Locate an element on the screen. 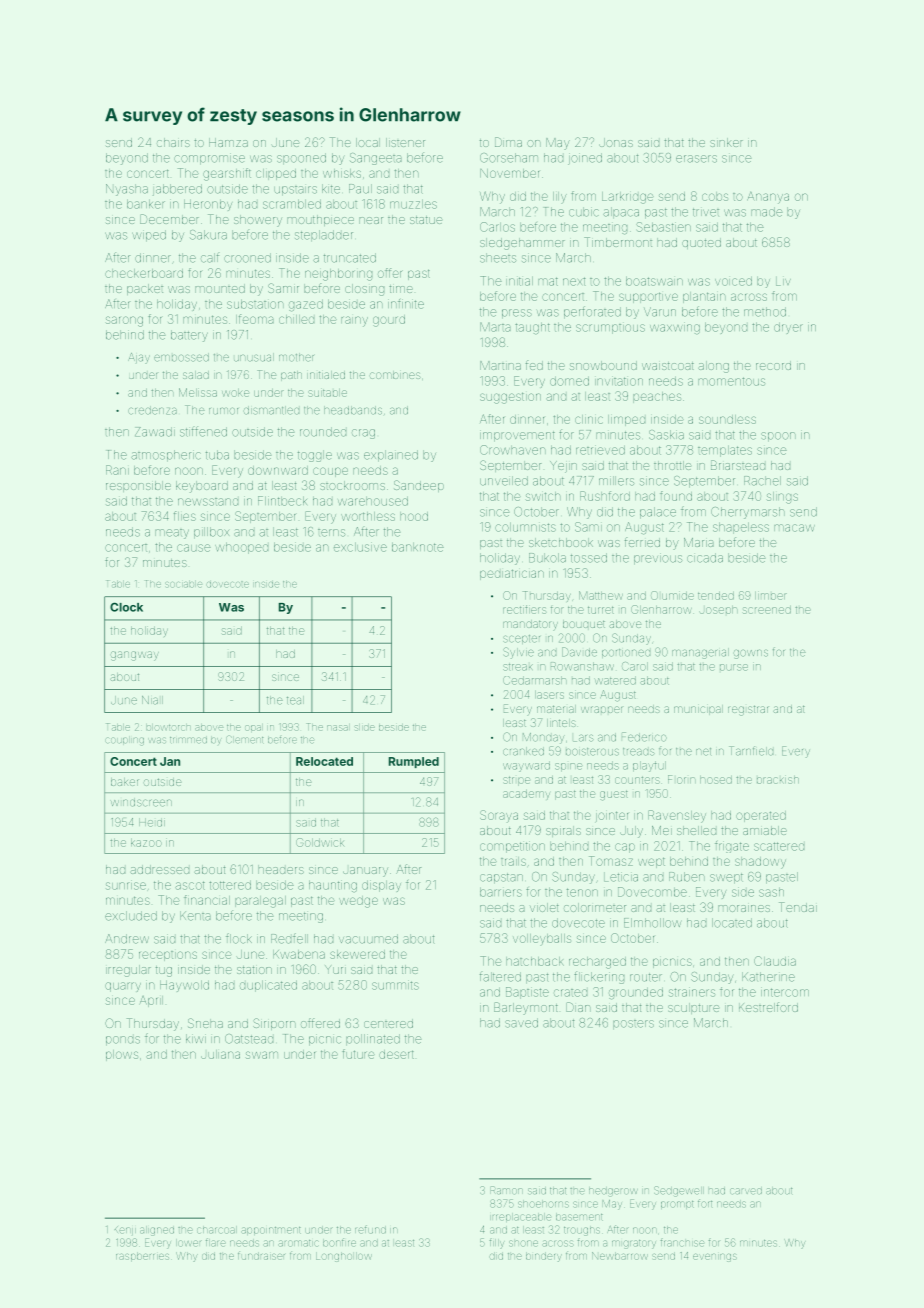 This screenshot has height=1308, width=924. Tarnfield is located at coordinates (751, 751).
